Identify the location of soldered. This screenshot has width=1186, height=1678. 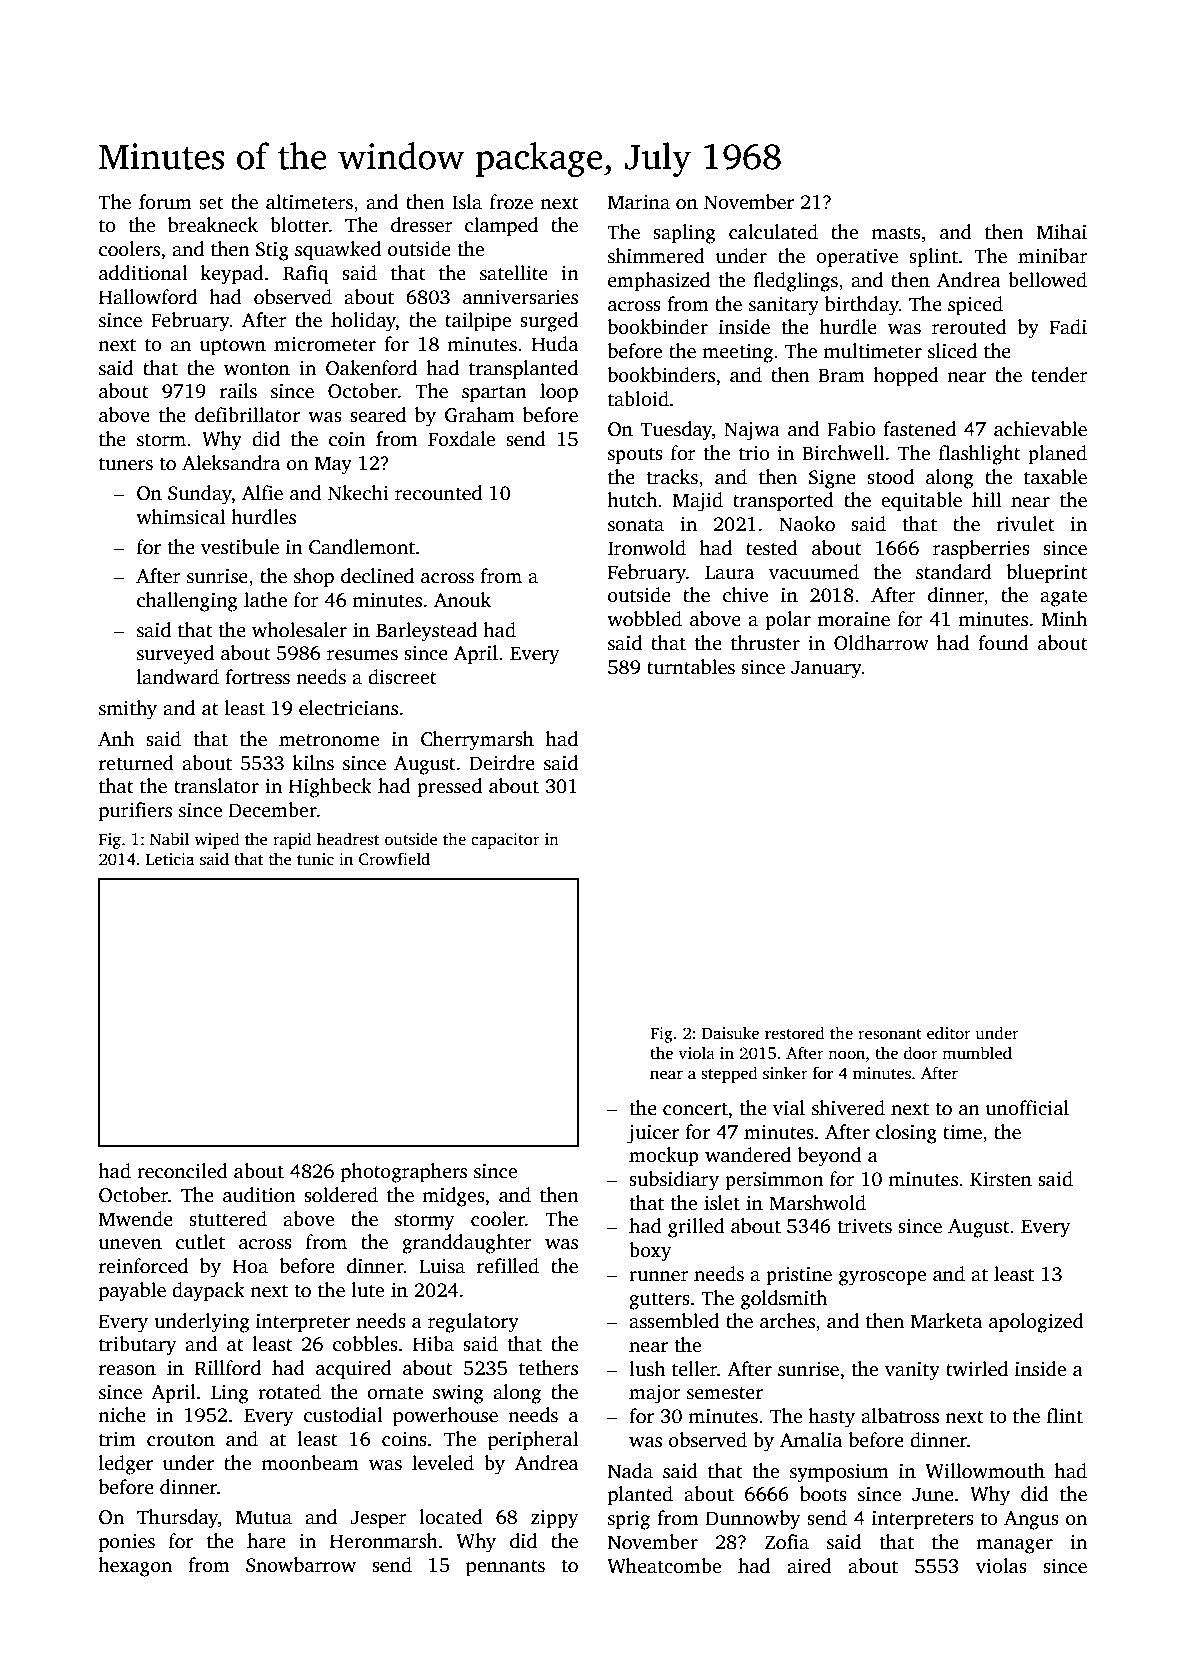
(341, 1195).
